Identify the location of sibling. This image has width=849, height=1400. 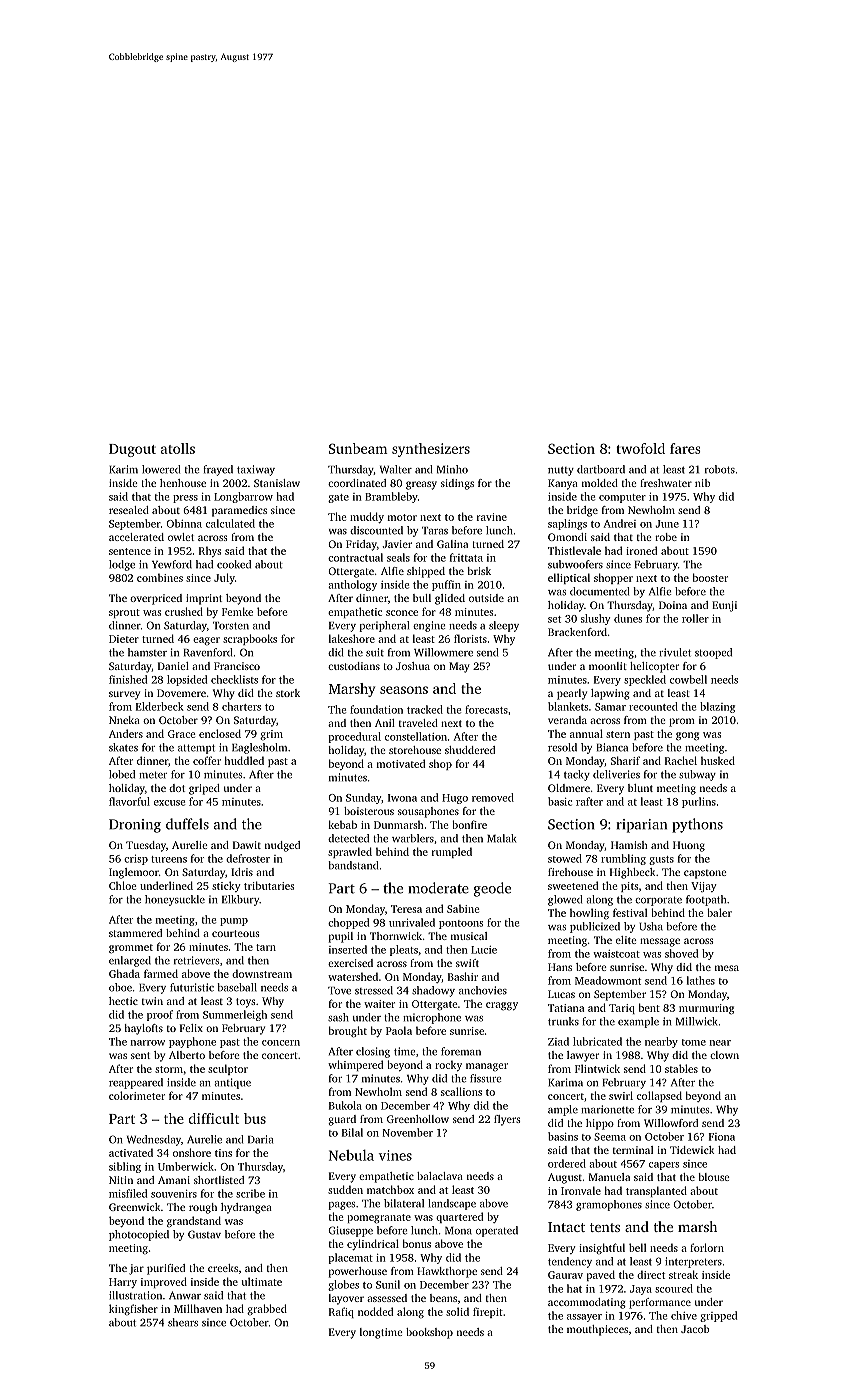
(125, 1167).
